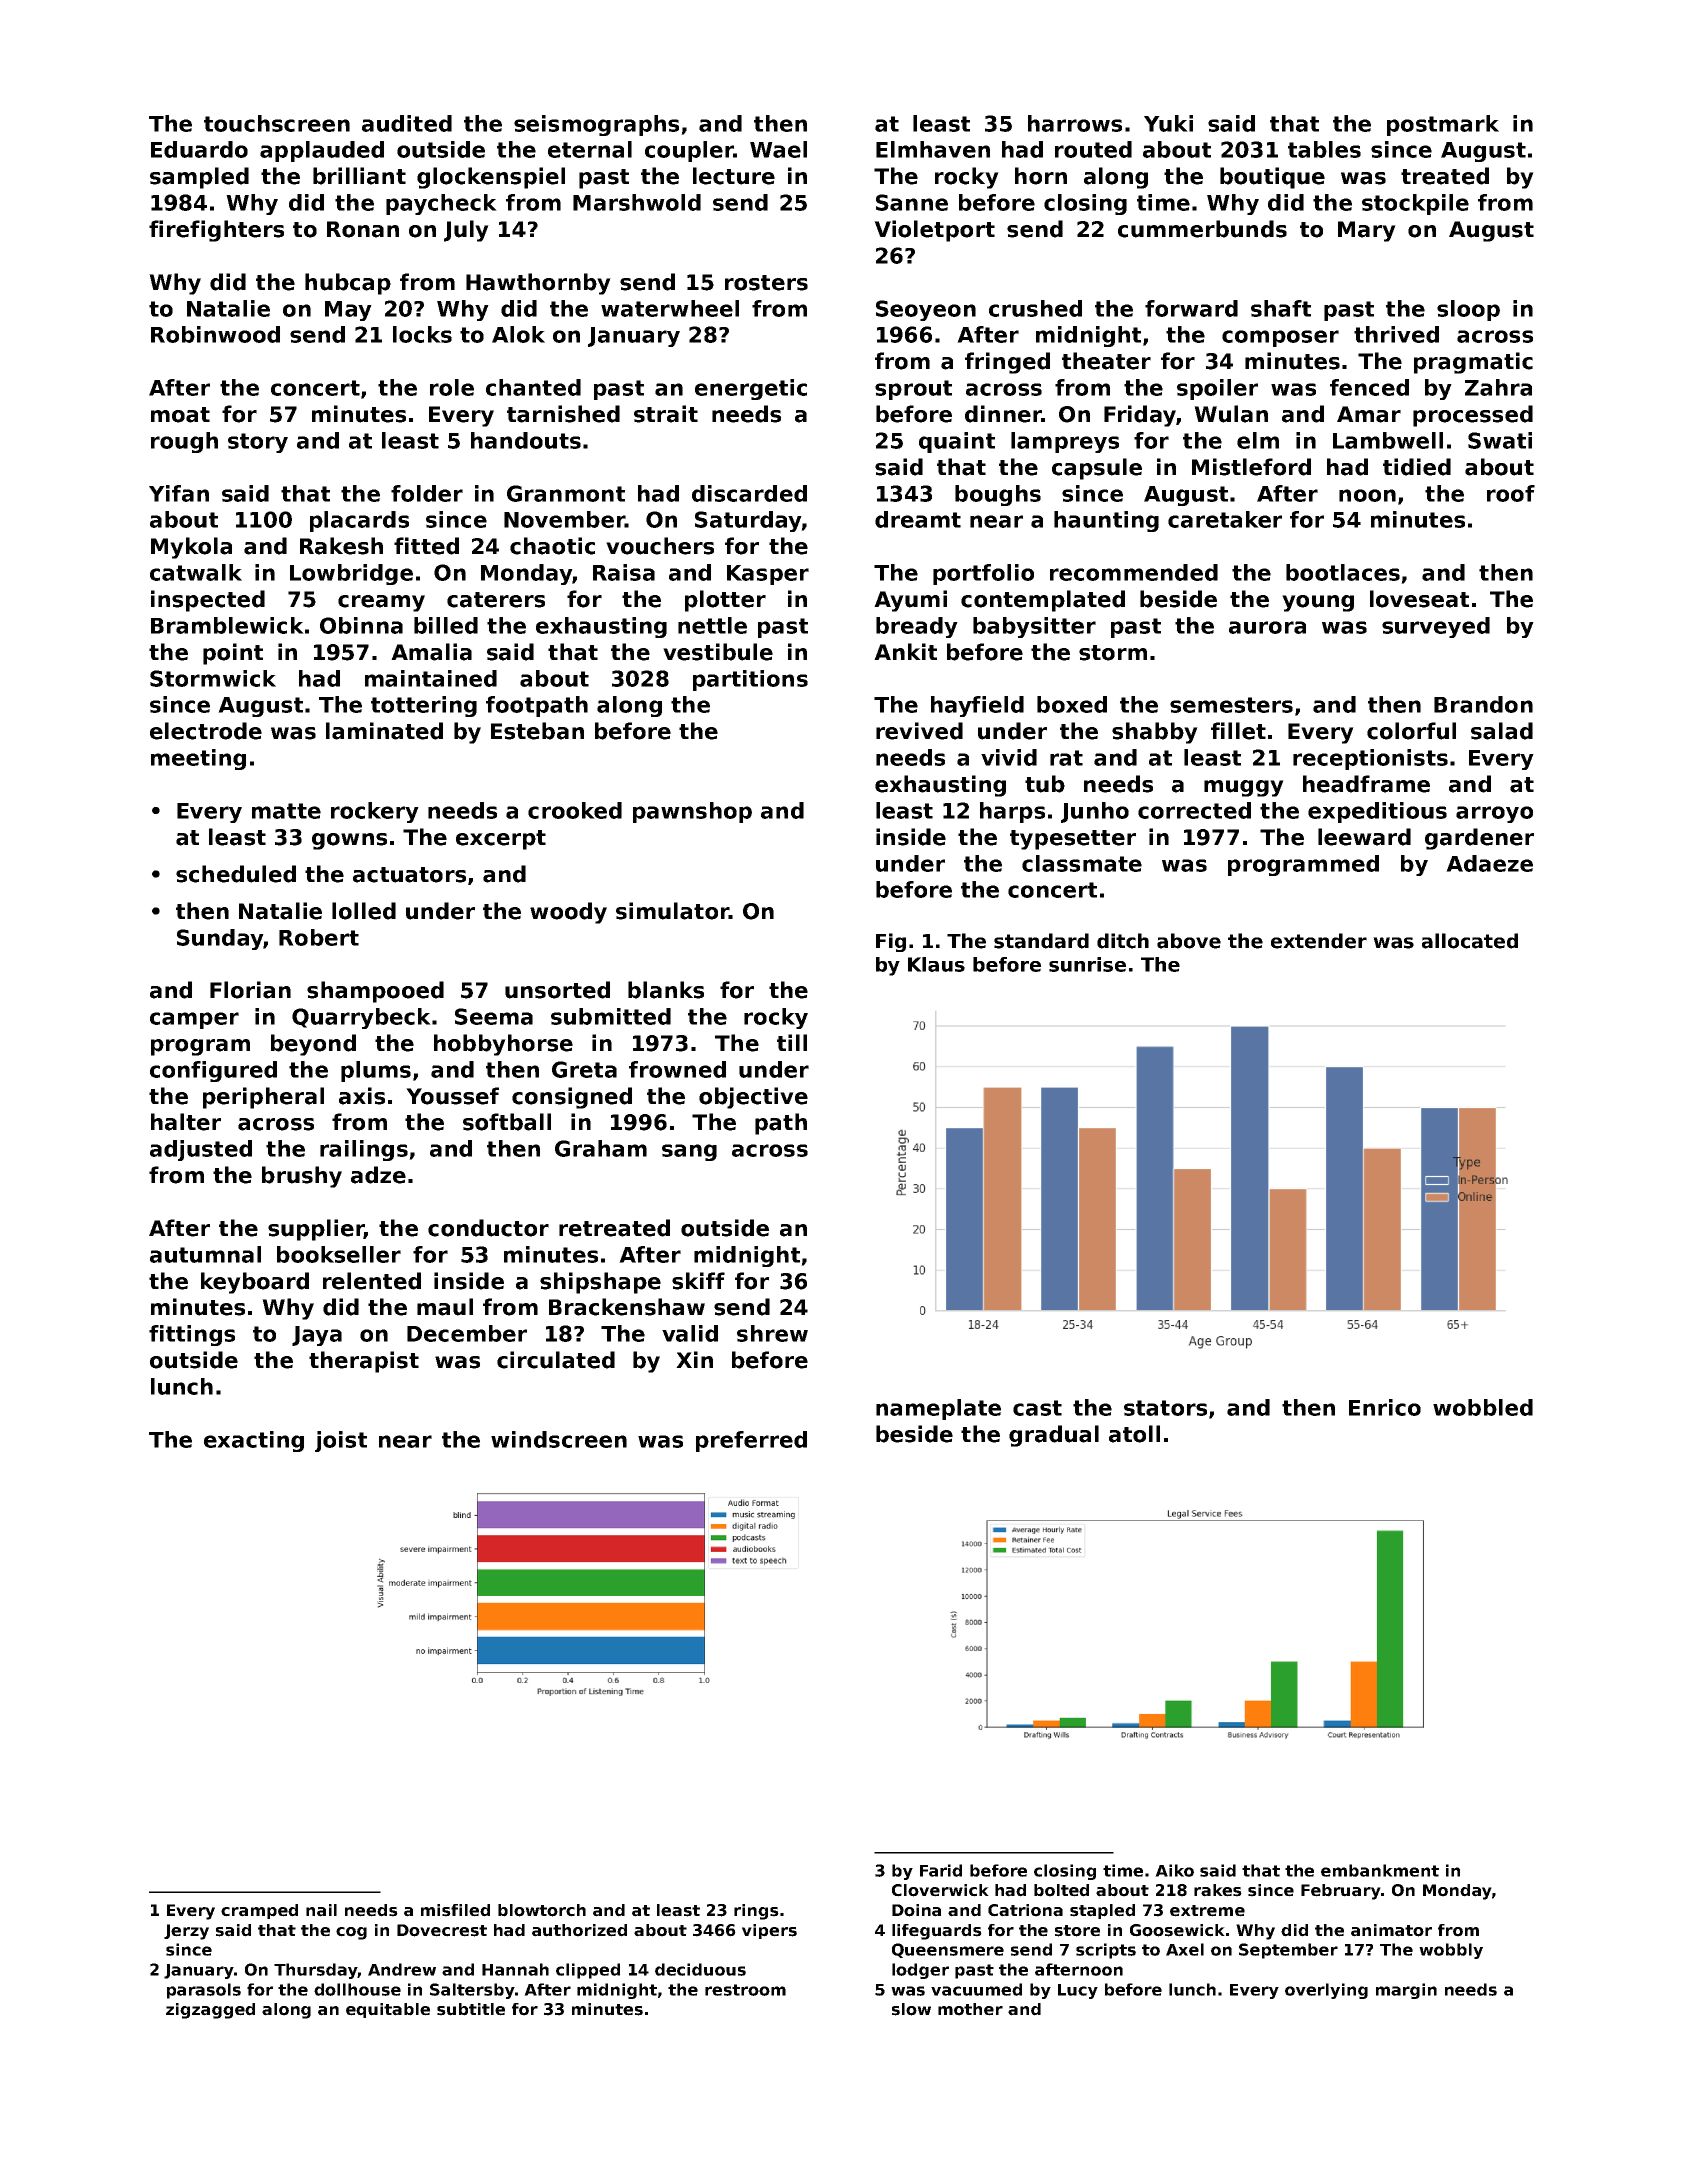  What do you see at coordinates (1189, 941) in the page?
I see `above` at bounding box center [1189, 941].
